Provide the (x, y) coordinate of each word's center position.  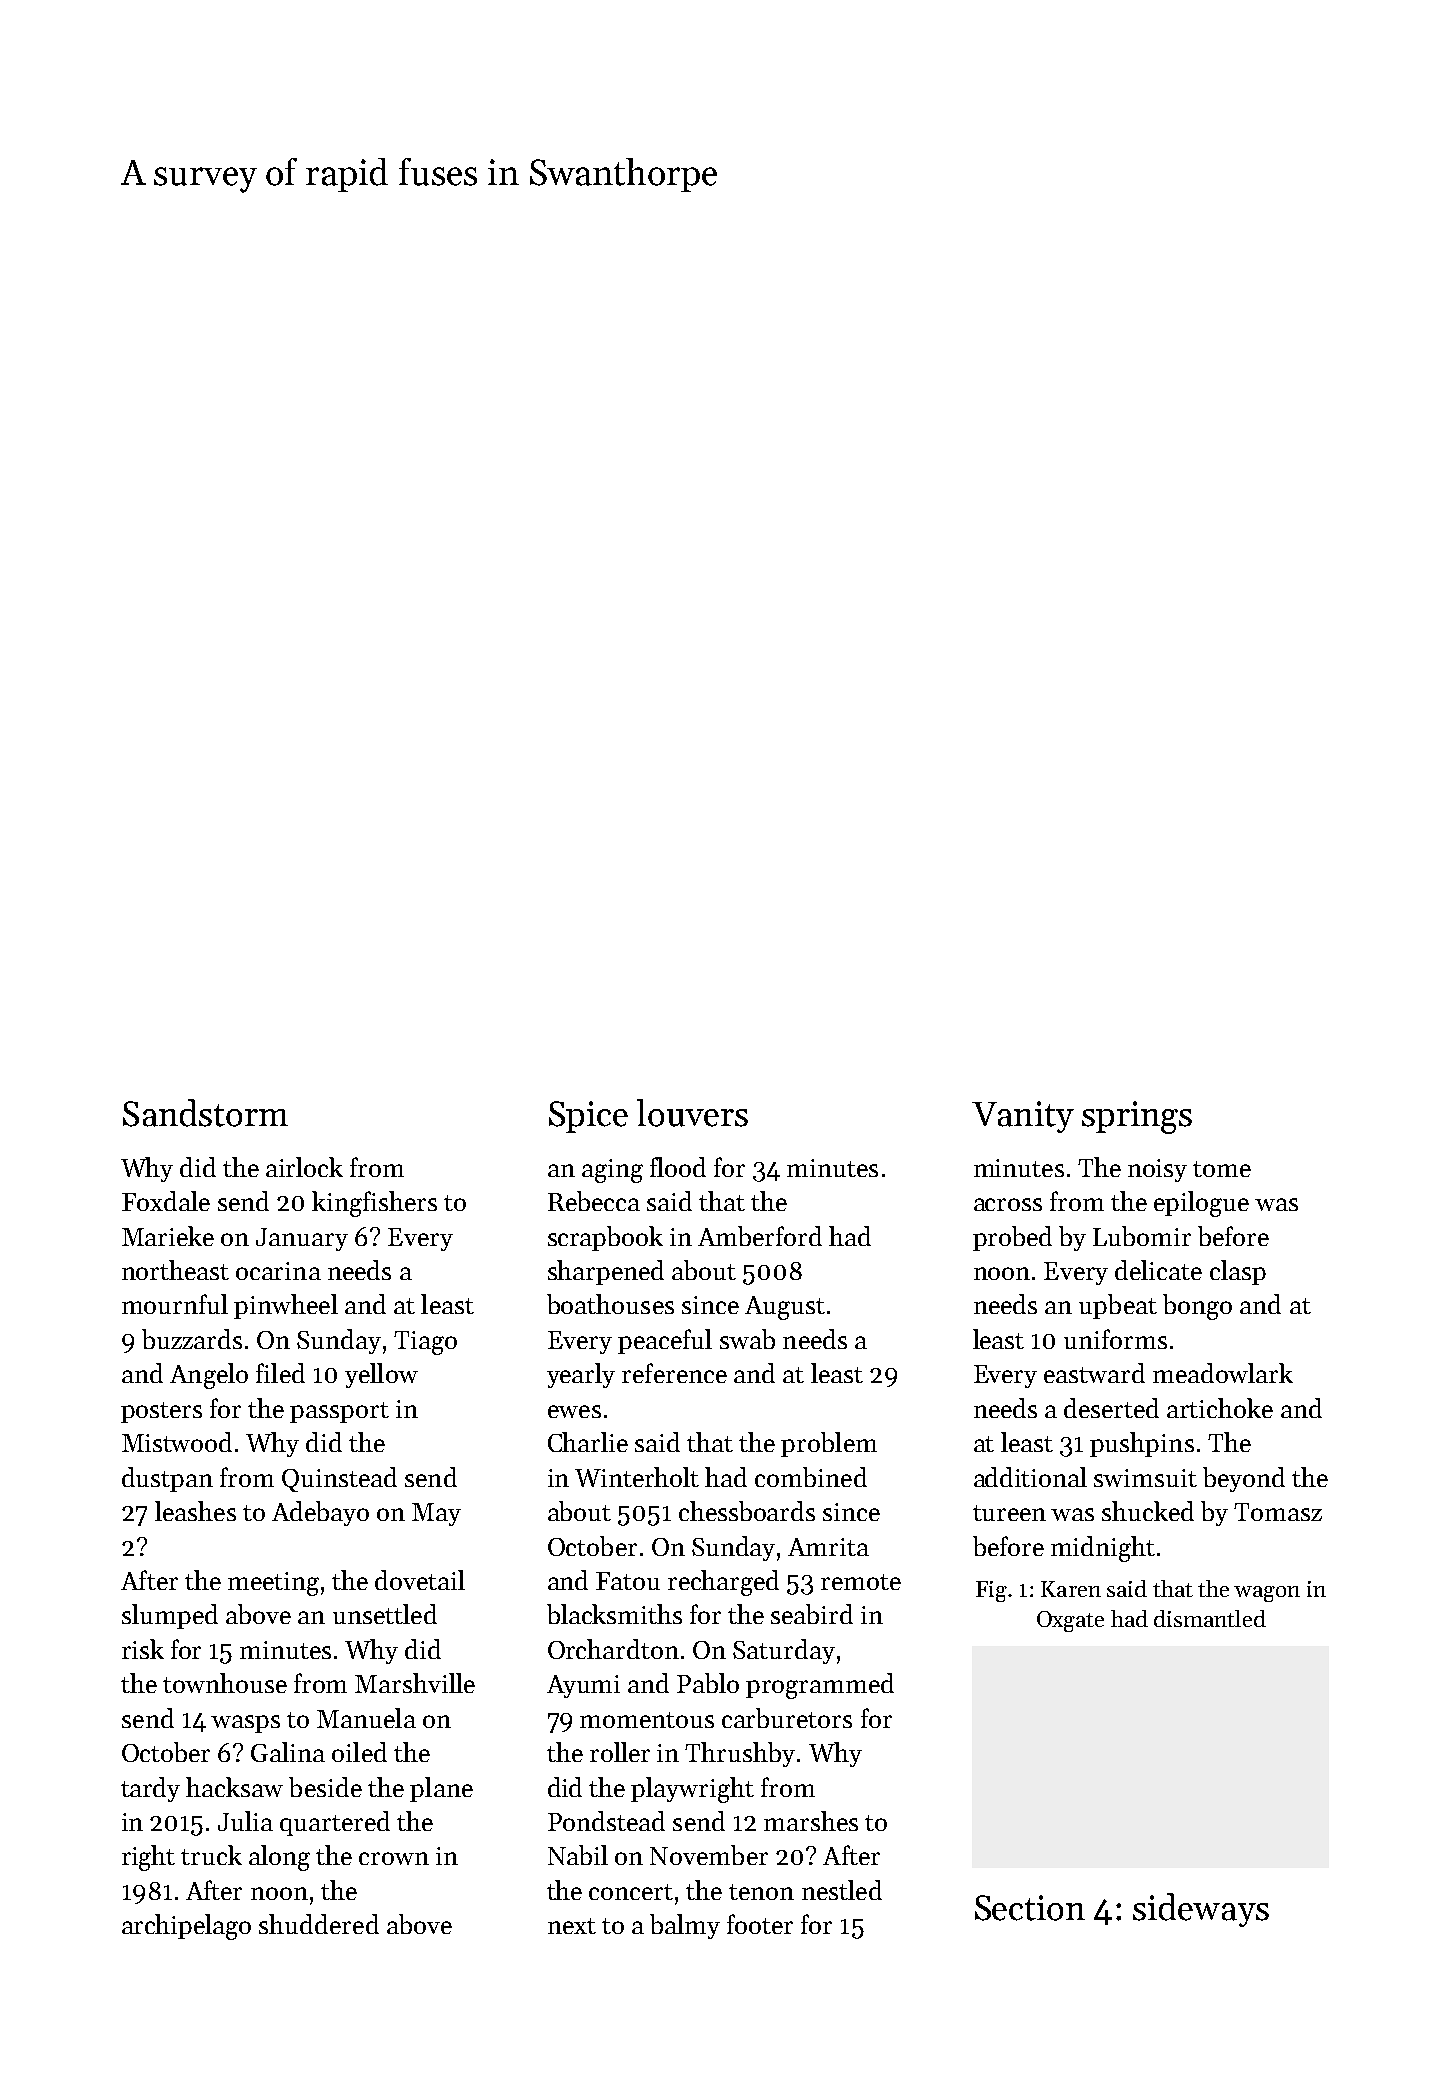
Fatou (628, 1581)
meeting (273, 1584)
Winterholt (637, 1477)
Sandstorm (205, 1113)
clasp (1238, 1272)
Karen (1071, 1589)
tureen (1009, 1513)
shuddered (319, 1924)
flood (678, 1167)
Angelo (209, 1376)
